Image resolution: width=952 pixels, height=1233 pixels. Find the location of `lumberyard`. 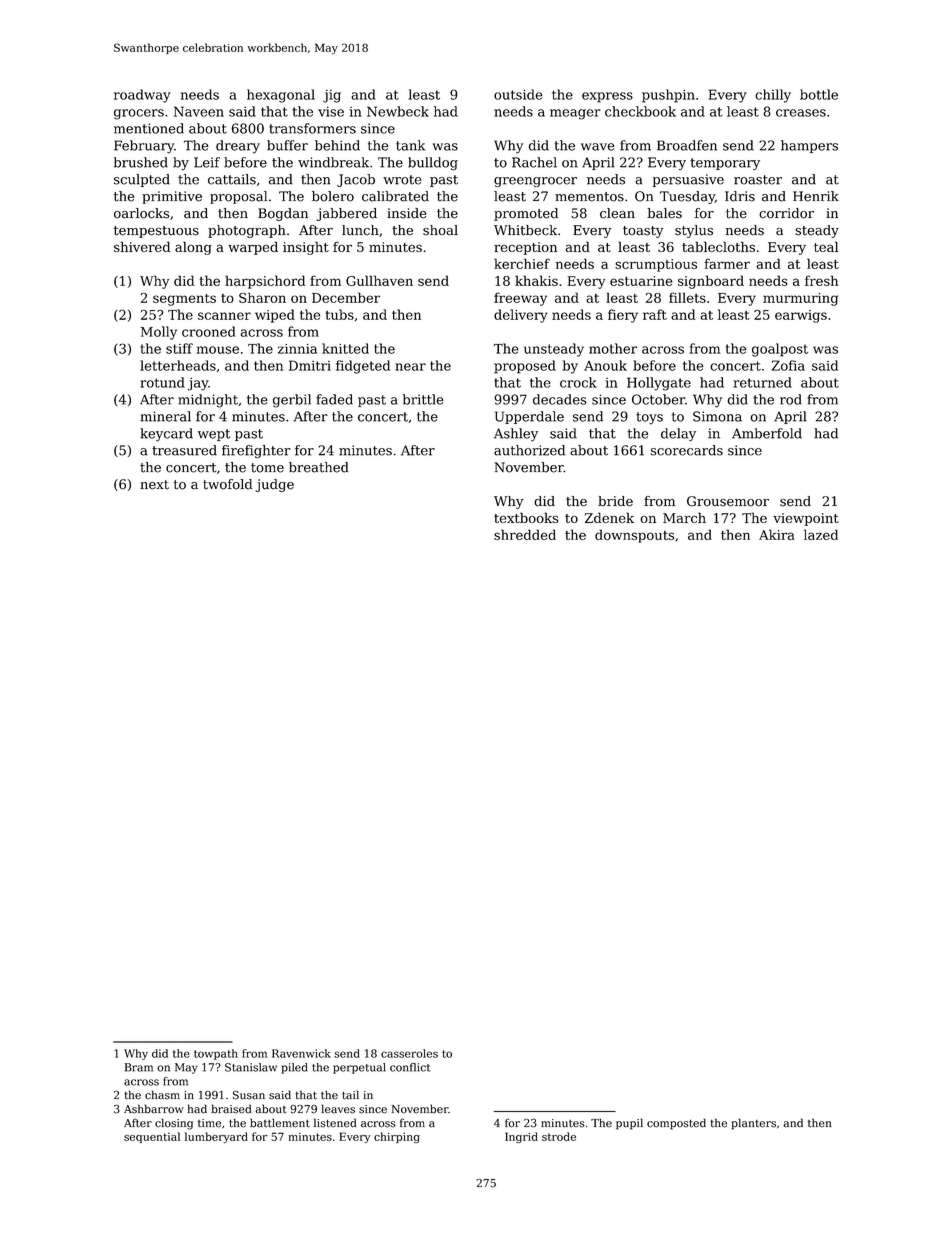

lumberyard is located at coordinates (216, 1137).
